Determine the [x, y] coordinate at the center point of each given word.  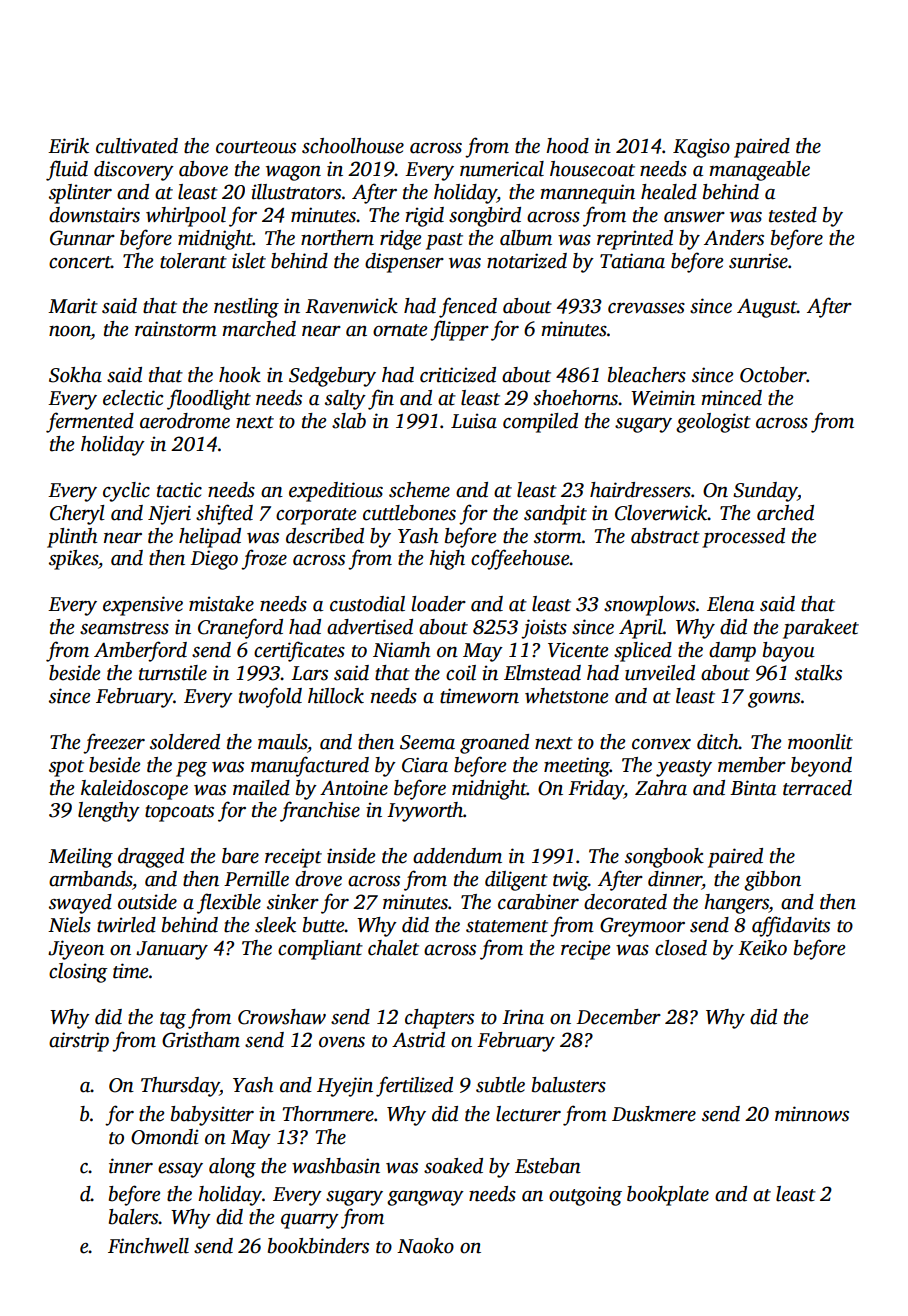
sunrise [758, 261]
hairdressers [640, 490]
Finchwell [148, 1246]
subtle [500, 1085]
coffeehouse [520, 559]
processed [743, 538]
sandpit [555, 515]
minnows [812, 1114]
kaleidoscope [134, 790]
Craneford [240, 628]
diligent [516, 881]
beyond [821, 767]
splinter [80, 194]
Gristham [201, 1040]
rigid [424, 217]
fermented [90, 422]
